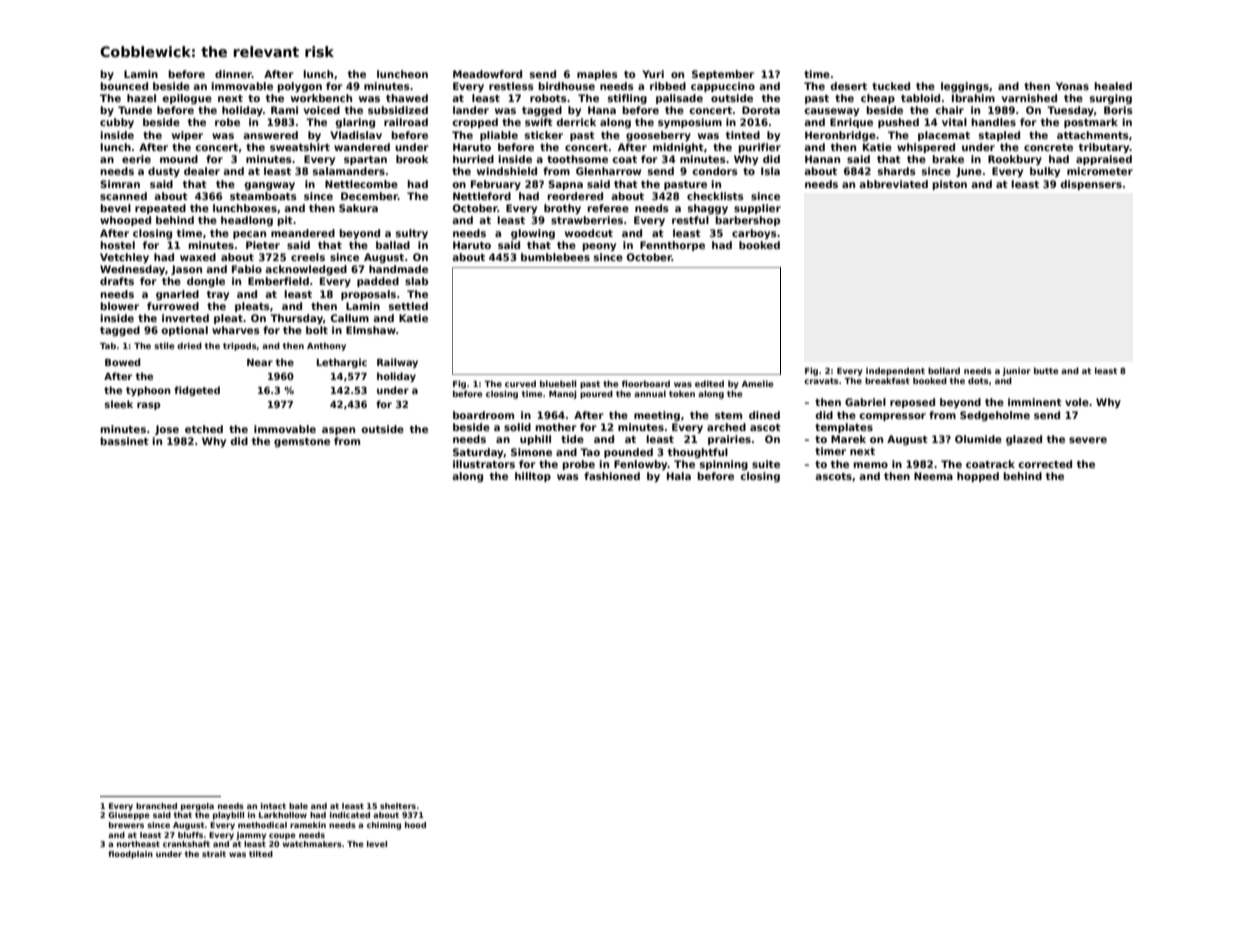 The height and width of the document is (952, 1233). Describe the element at coordinates (398, 806) in the document. I see `shelters` at that location.
